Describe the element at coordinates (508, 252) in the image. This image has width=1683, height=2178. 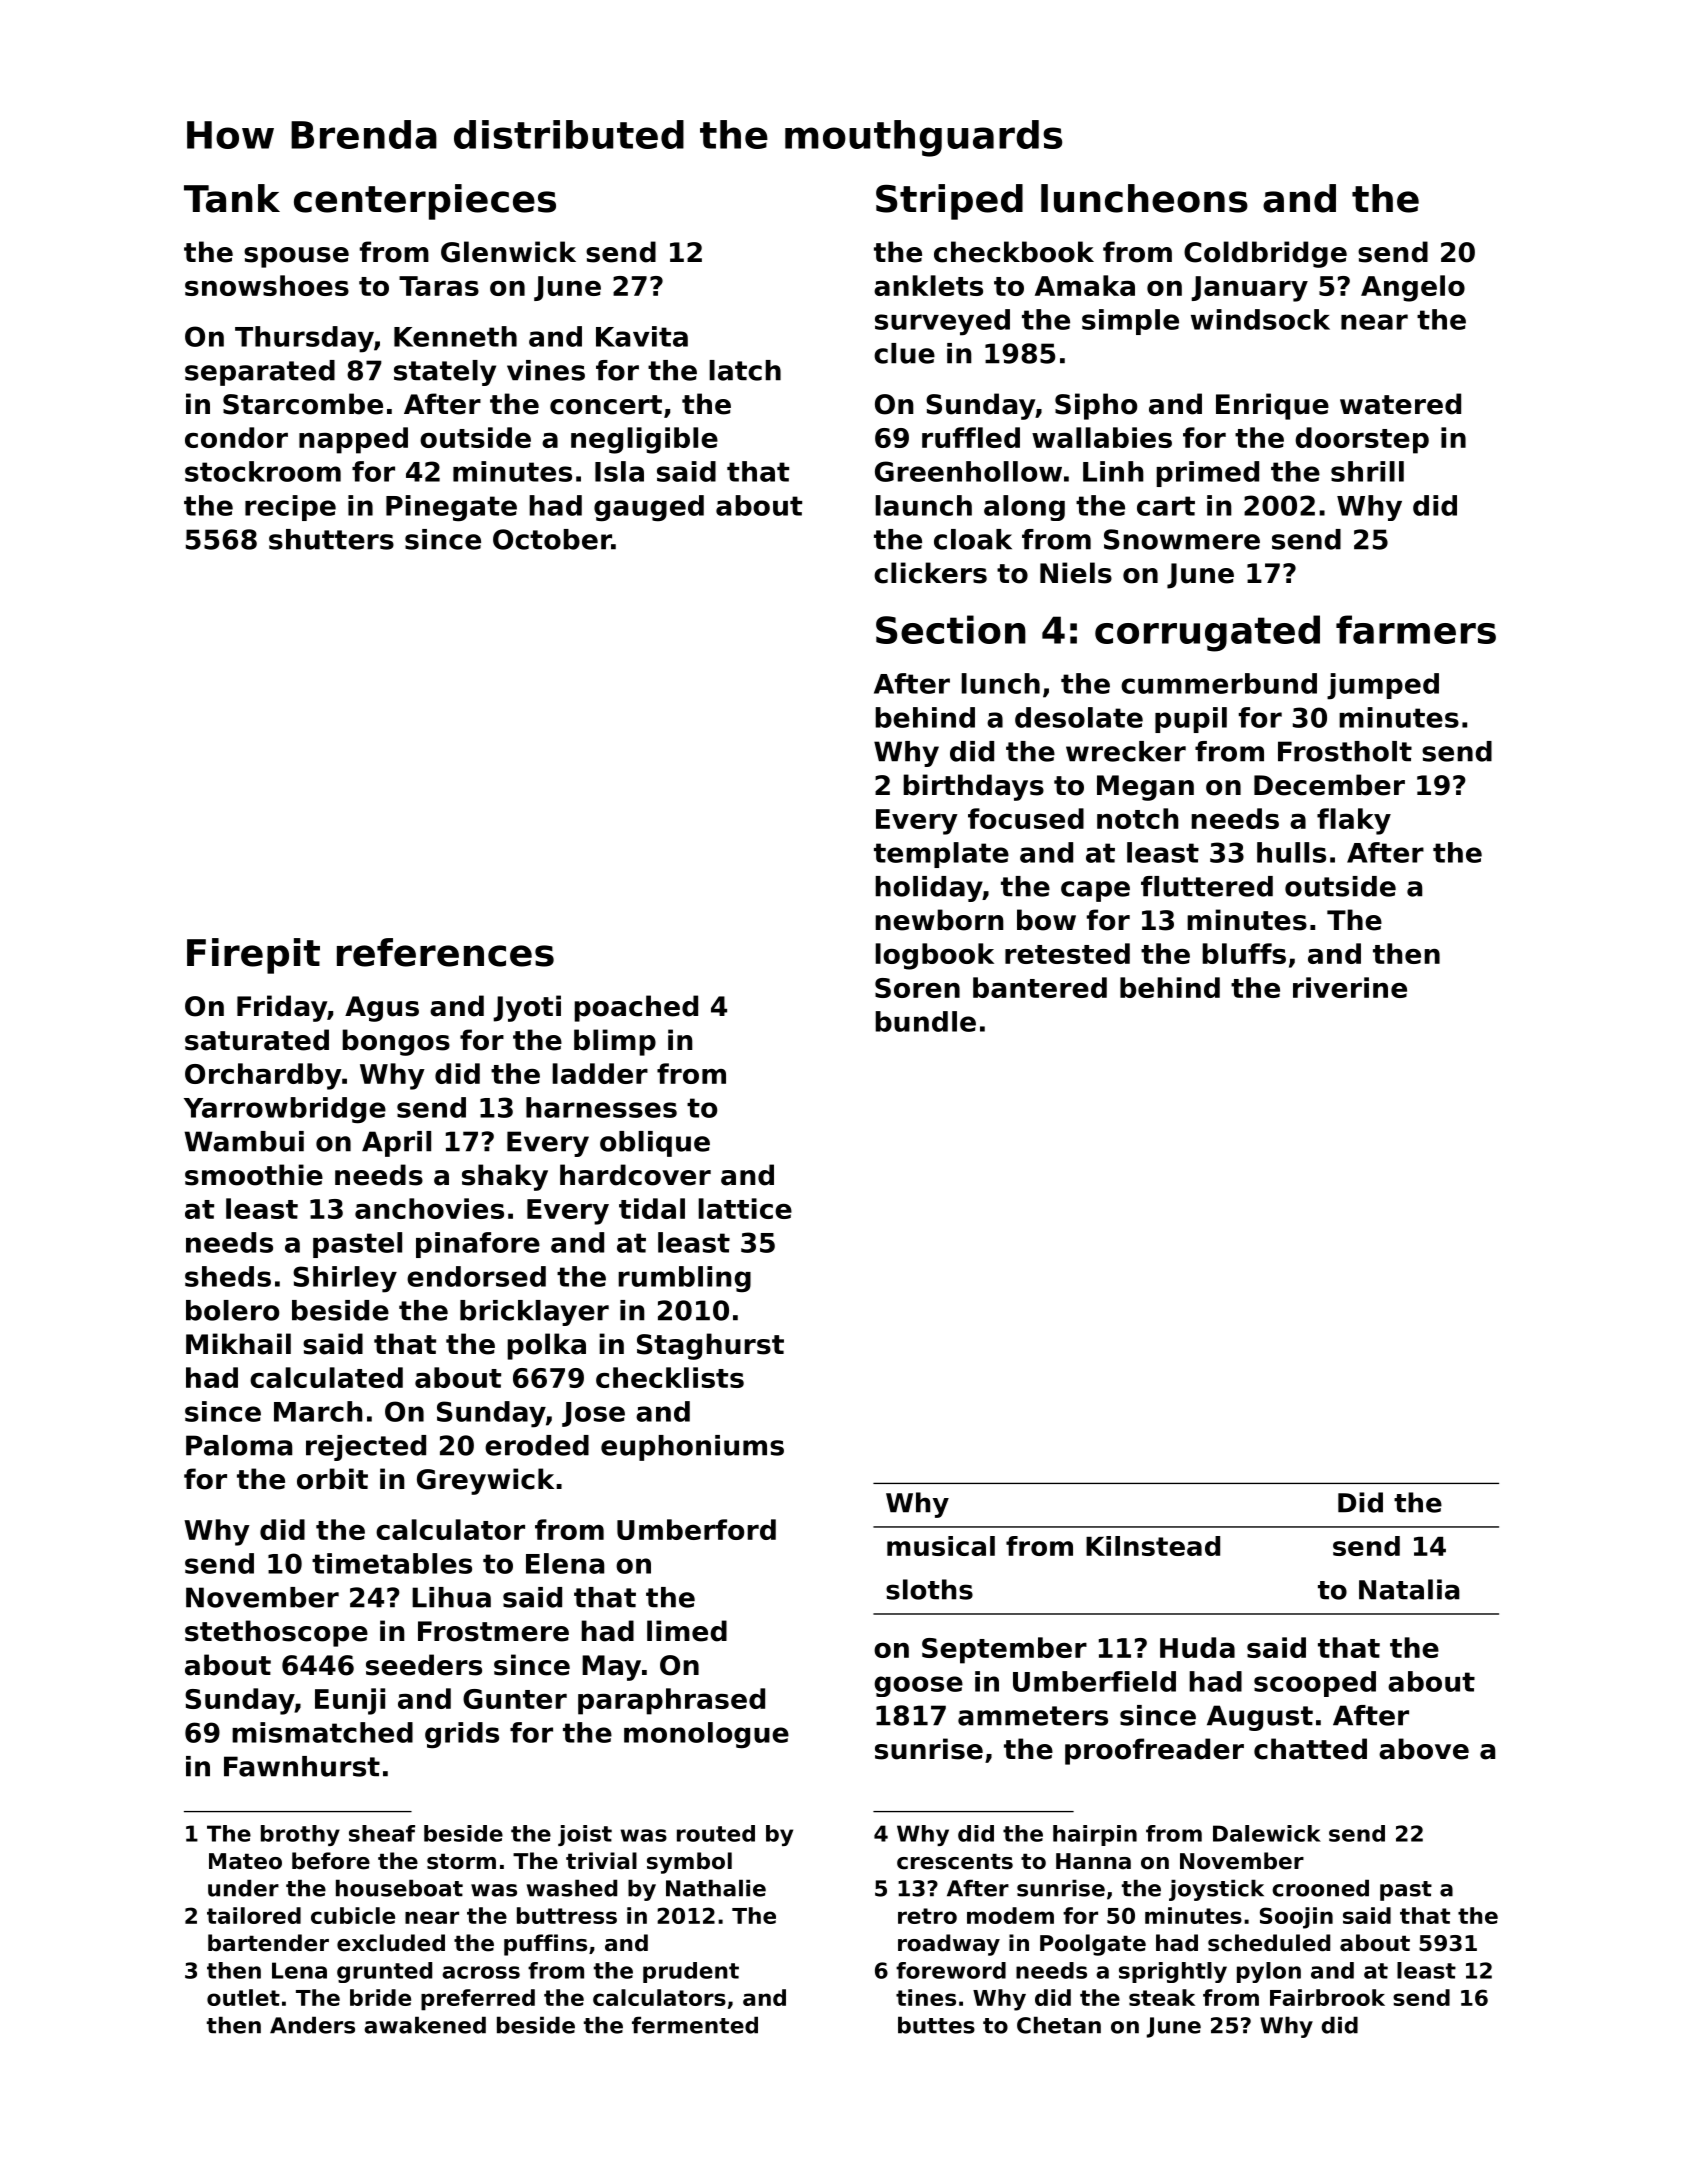
I see `Glenwick` at that location.
